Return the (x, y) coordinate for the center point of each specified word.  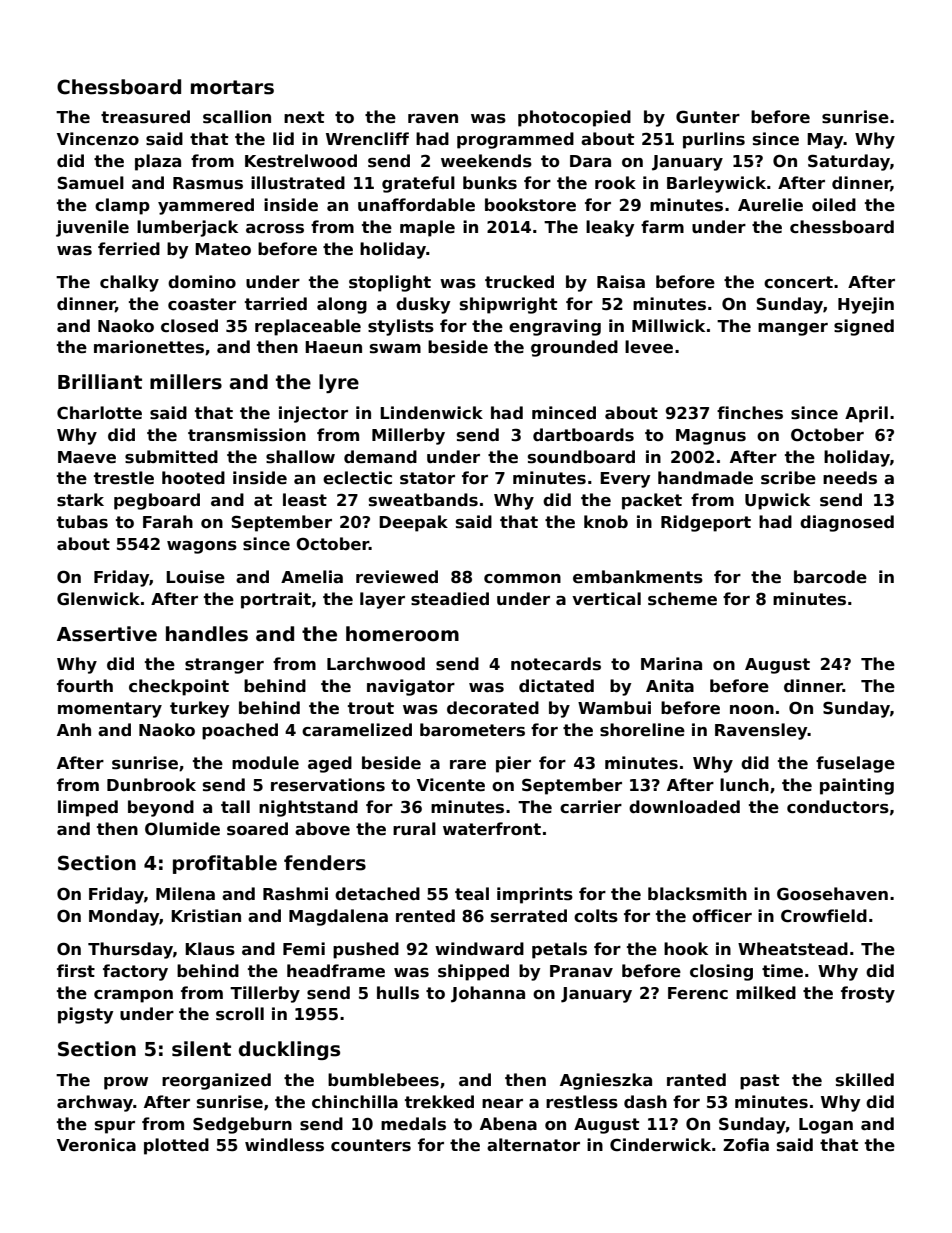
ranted (696, 1080)
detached (377, 894)
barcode (830, 577)
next (304, 117)
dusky (423, 305)
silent (201, 1049)
